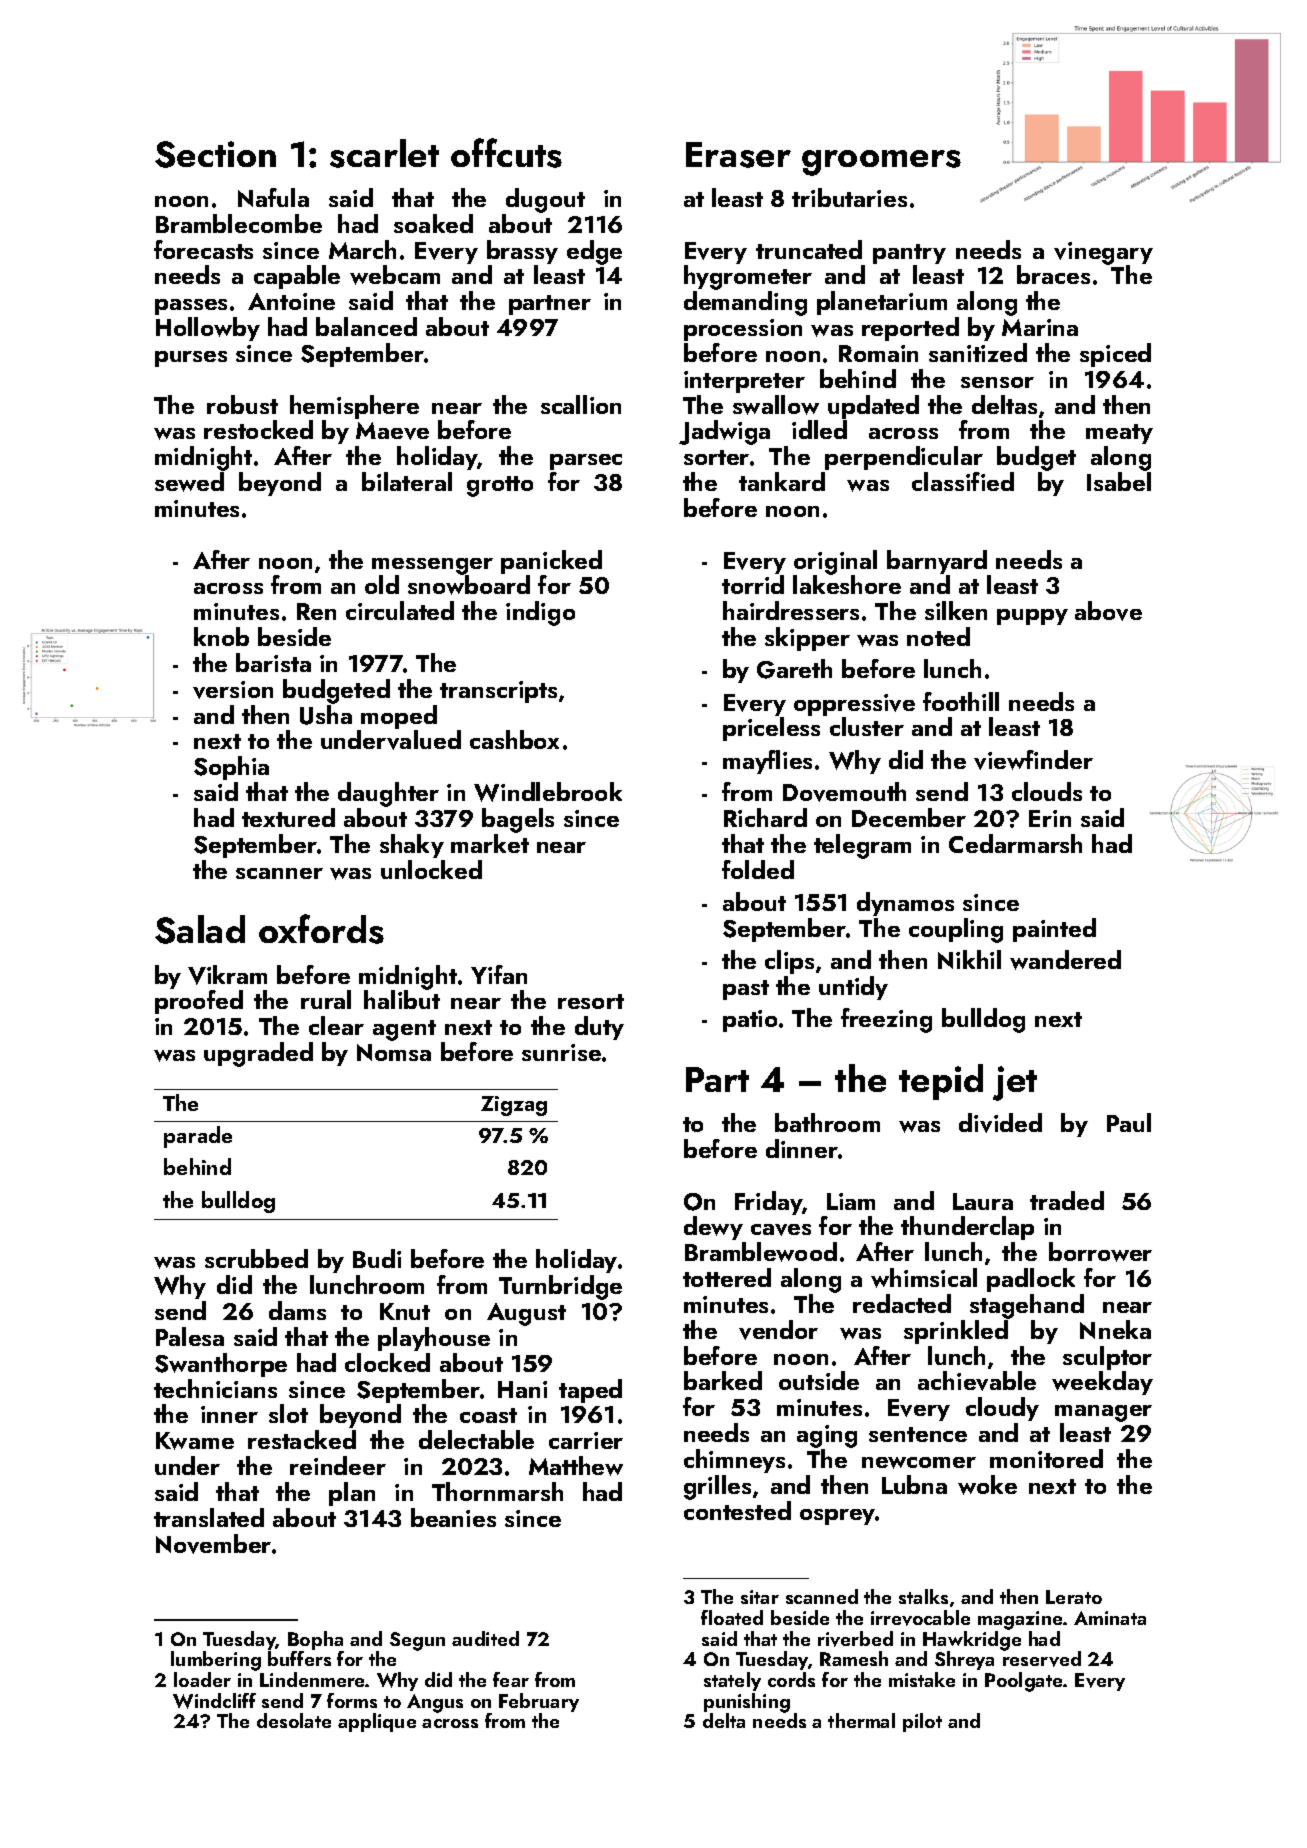 The height and width of the image is (1848, 1307). I want to click on Yifan, so click(499, 974).
